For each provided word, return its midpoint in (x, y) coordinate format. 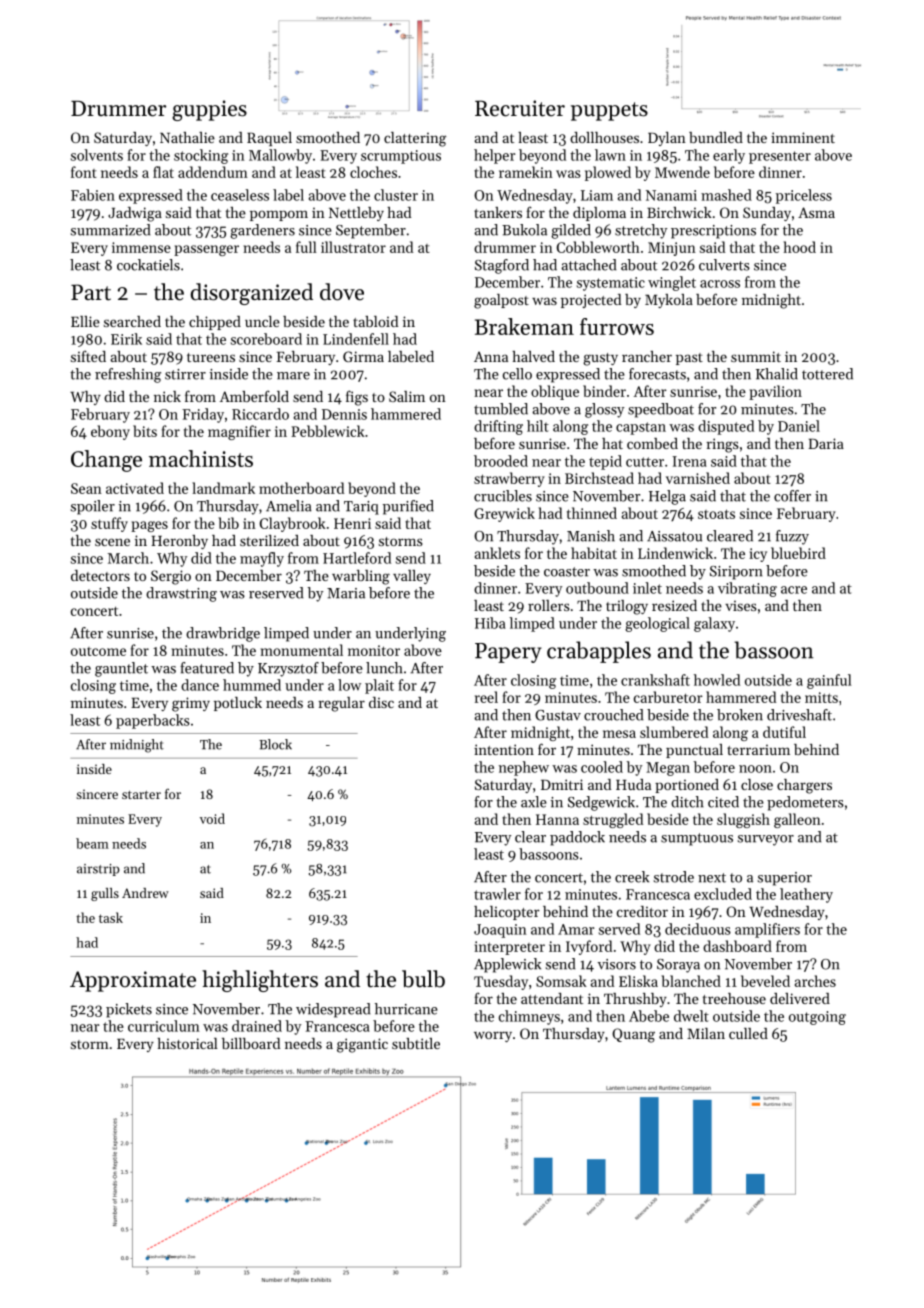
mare (293, 376)
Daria (826, 443)
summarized (110, 230)
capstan (641, 428)
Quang (633, 1035)
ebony (110, 432)
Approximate (133, 981)
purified (408, 507)
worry (493, 1036)
